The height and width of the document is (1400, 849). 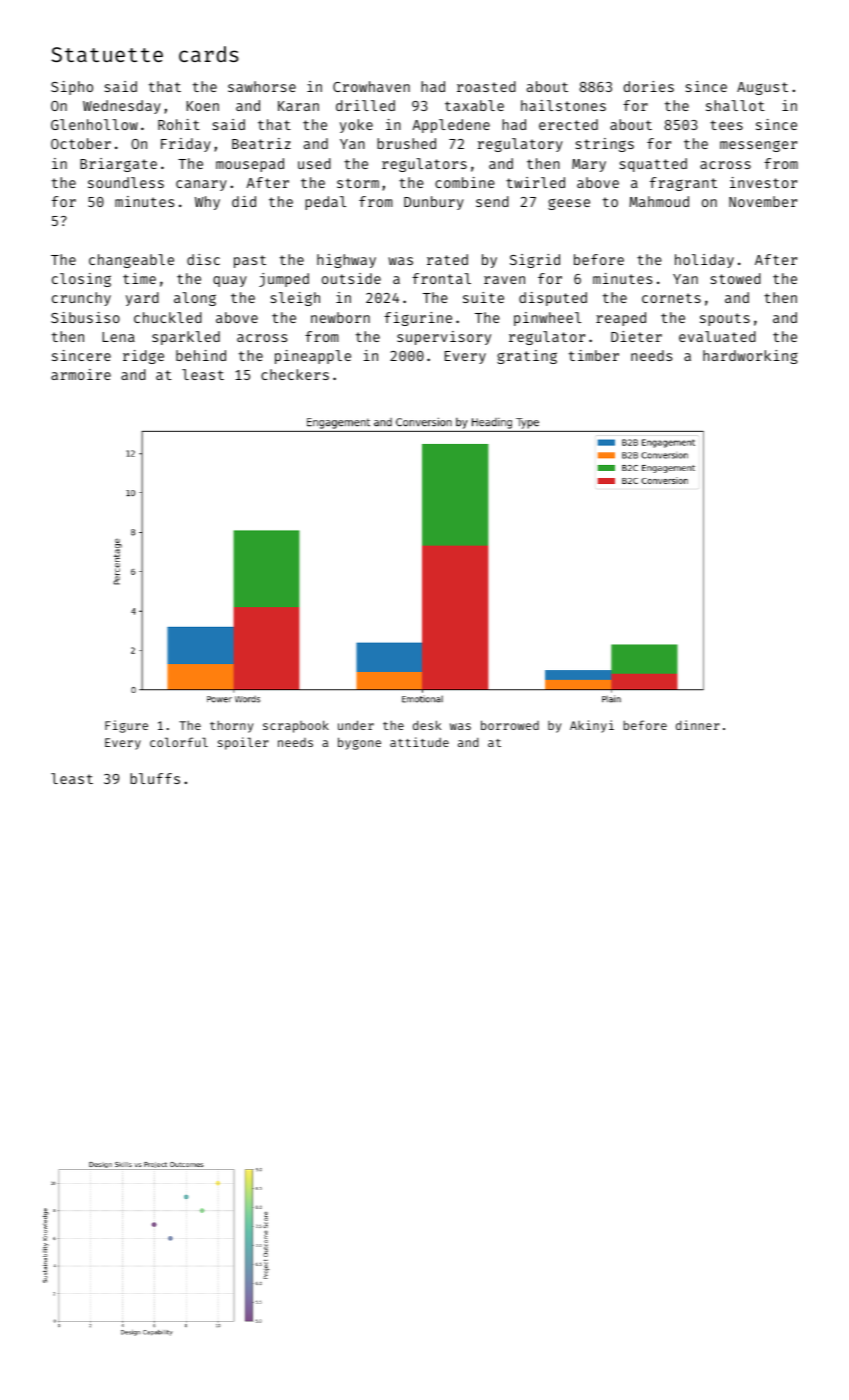 I want to click on bluffs, so click(x=155, y=778).
